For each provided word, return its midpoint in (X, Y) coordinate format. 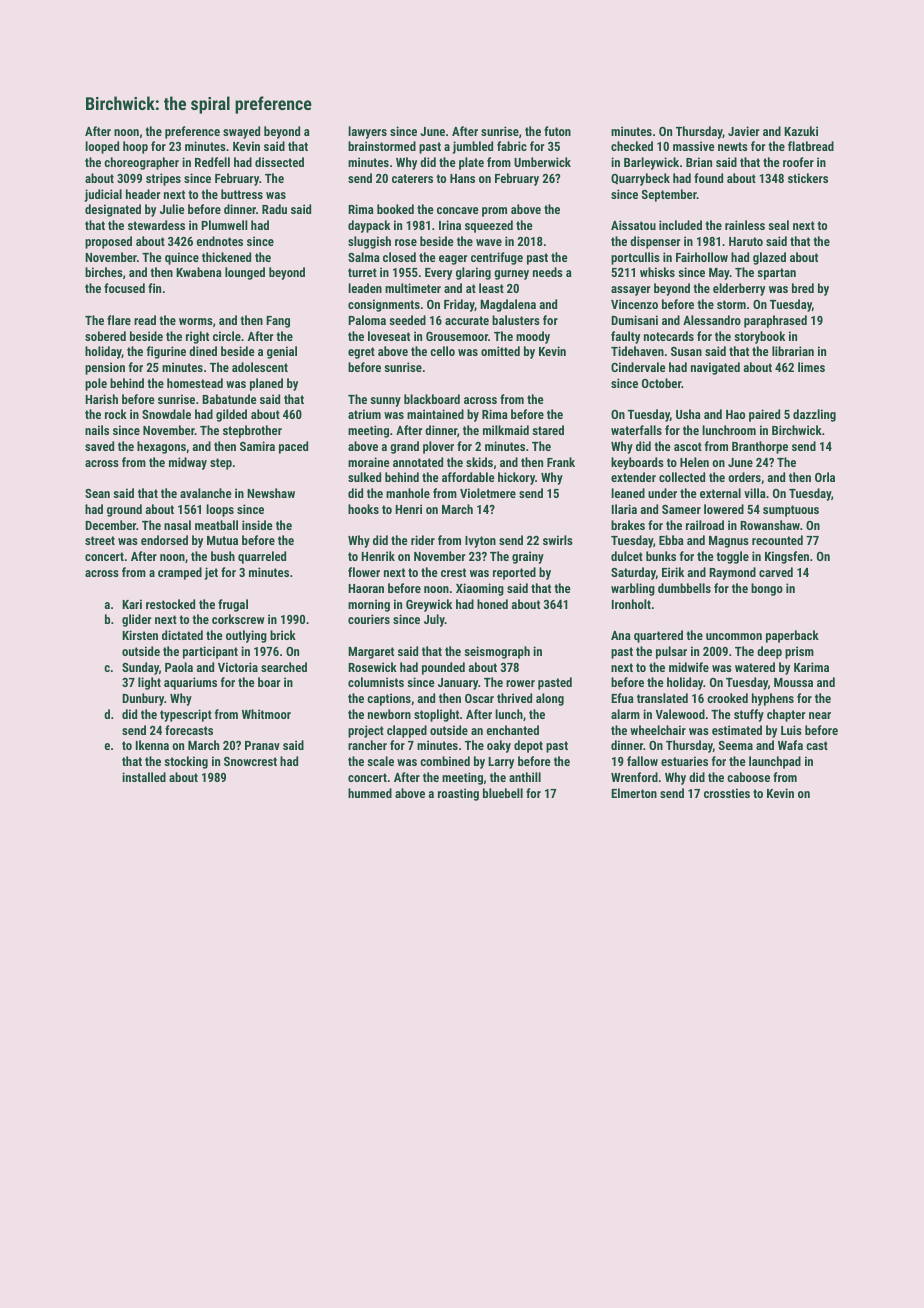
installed (144, 777)
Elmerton (634, 793)
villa (755, 493)
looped (102, 147)
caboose (748, 777)
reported (514, 573)
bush (223, 556)
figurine (166, 352)
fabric (512, 146)
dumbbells (684, 588)
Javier (743, 131)
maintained (435, 414)
